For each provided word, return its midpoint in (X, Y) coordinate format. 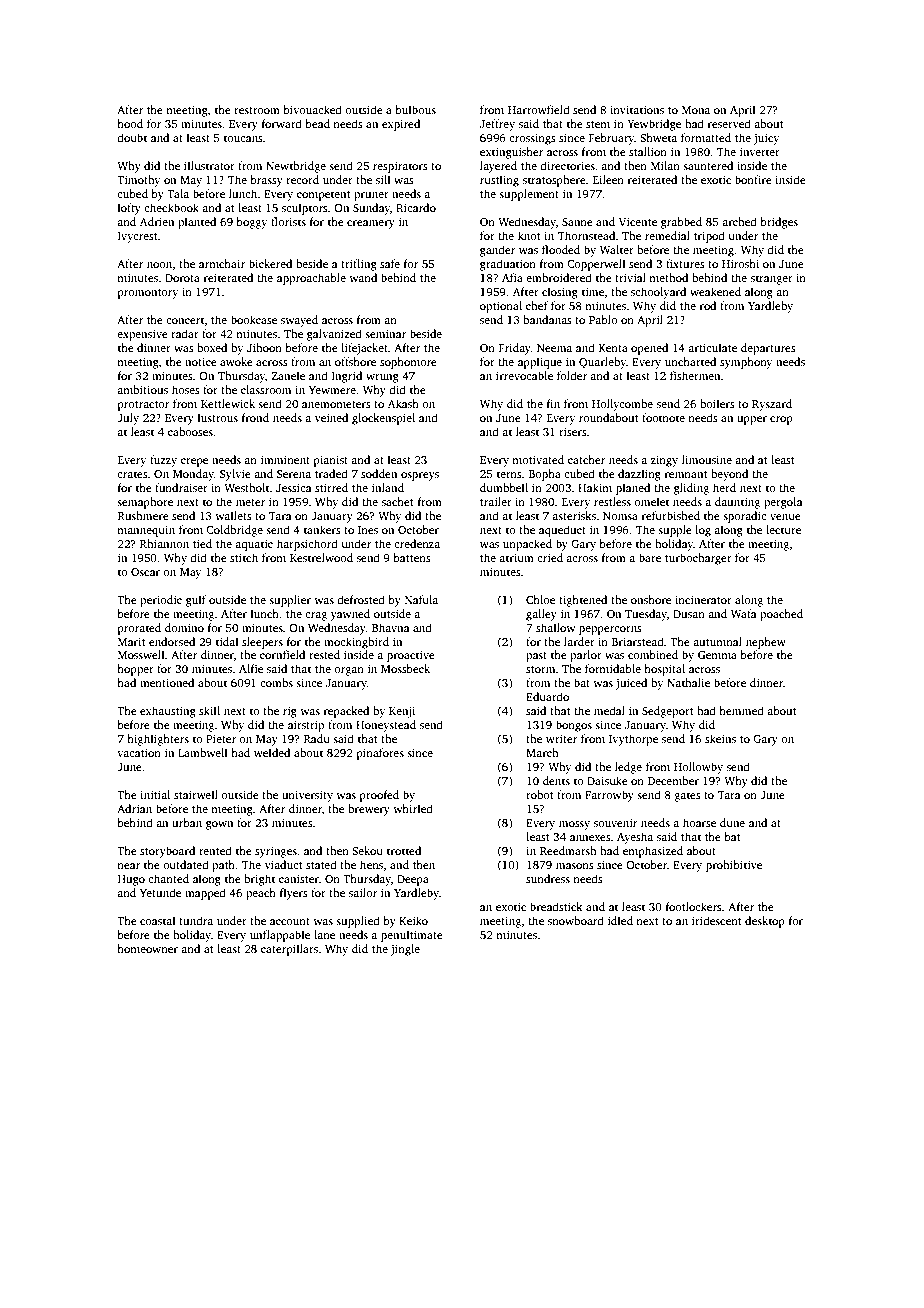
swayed (299, 321)
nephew (766, 643)
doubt (132, 137)
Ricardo (416, 207)
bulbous (416, 109)
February (612, 139)
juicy (766, 139)
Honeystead (386, 726)
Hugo (131, 880)
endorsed (172, 641)
